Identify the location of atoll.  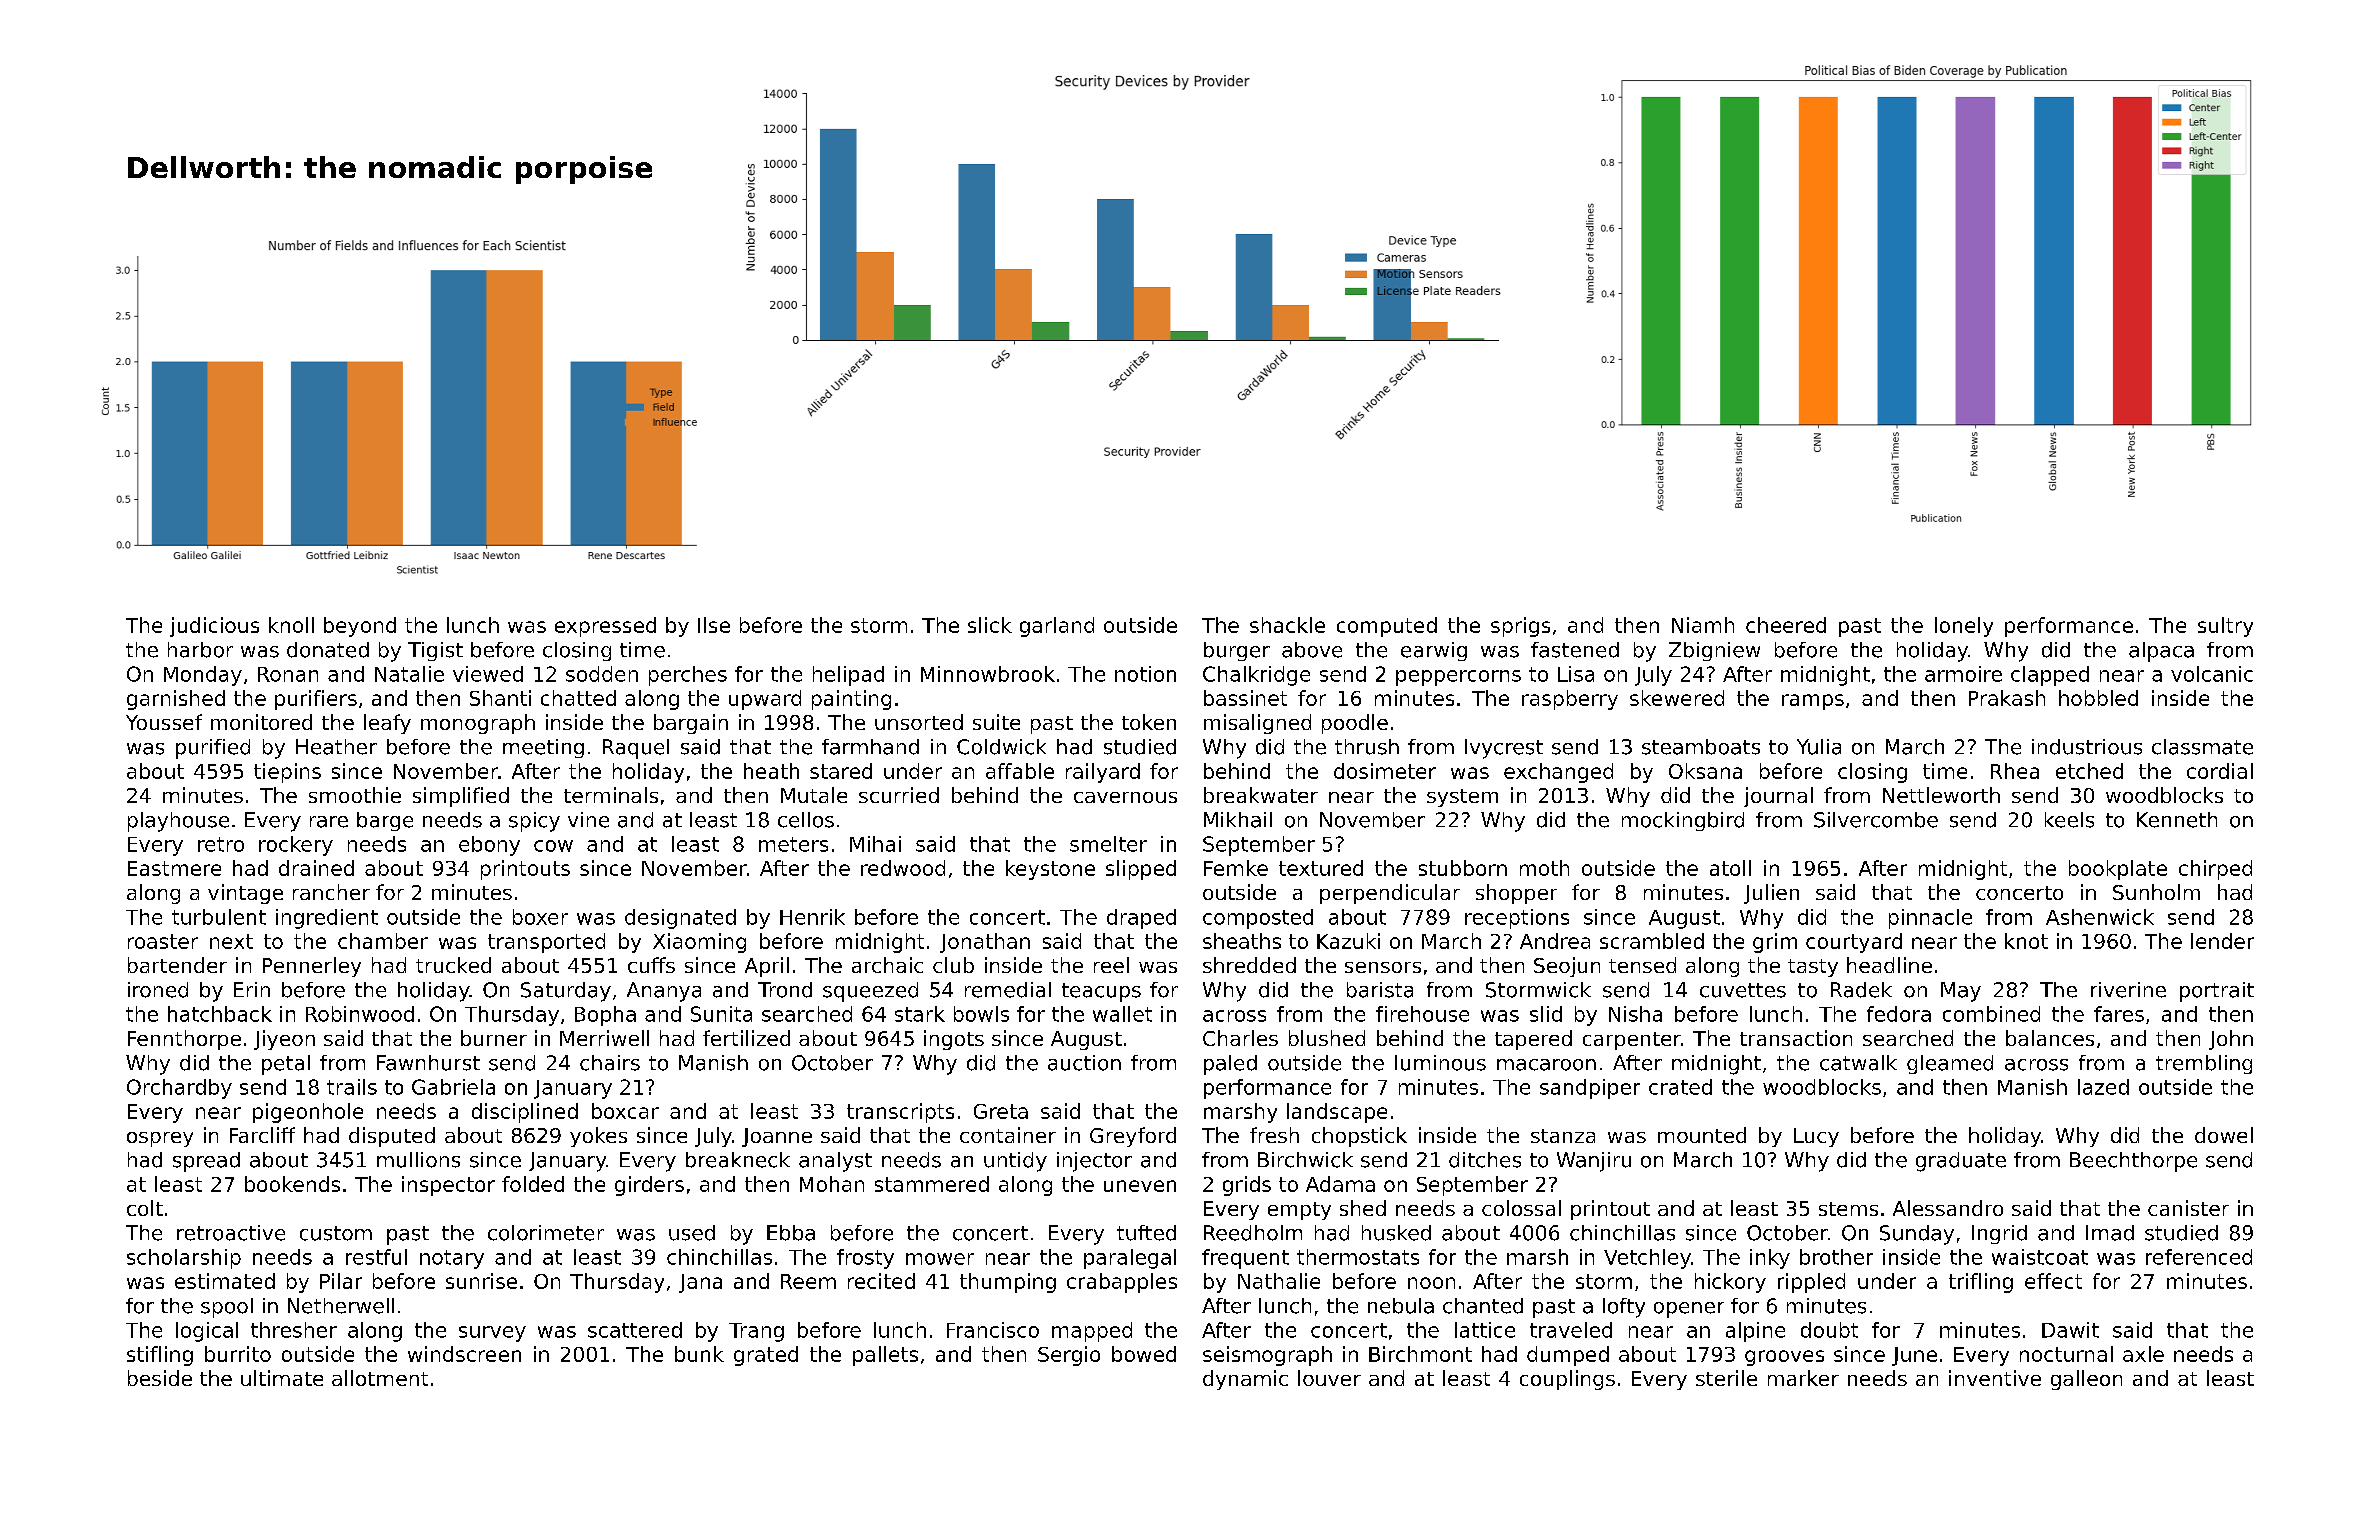
(1730, 868).
